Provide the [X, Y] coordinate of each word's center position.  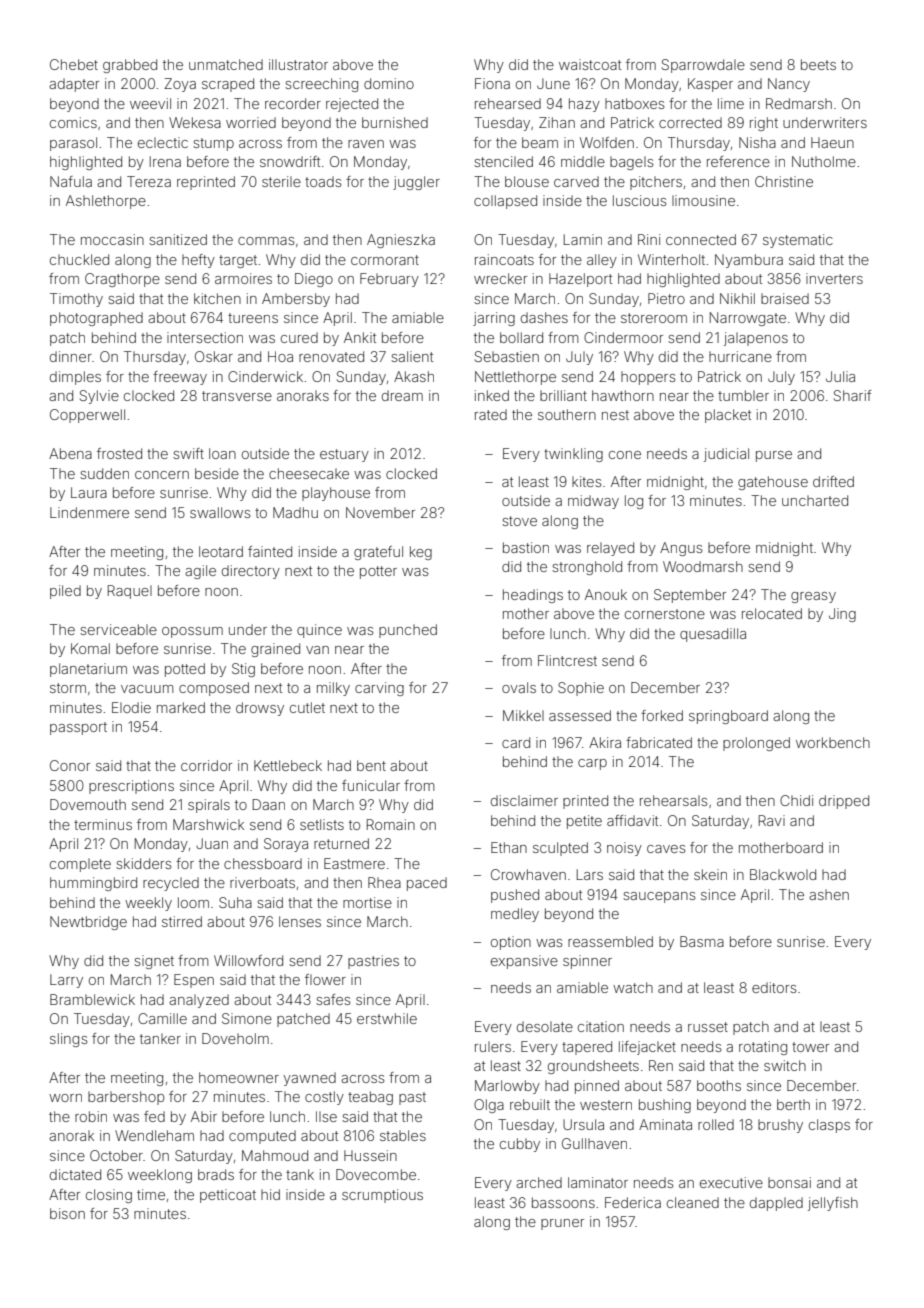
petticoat [228, 1196]
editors [774, 987]
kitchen [217, 298]
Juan [212, 843]
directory [251, 572]
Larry [66, 981]
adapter [74, 85]
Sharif [852, 395]
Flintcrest [567, 660]
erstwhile [387, 1018]
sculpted [560, 849]
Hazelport [580, 280]
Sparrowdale [703, 66]
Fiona [492, 83]
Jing [842, 615]
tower [810, 1047]
